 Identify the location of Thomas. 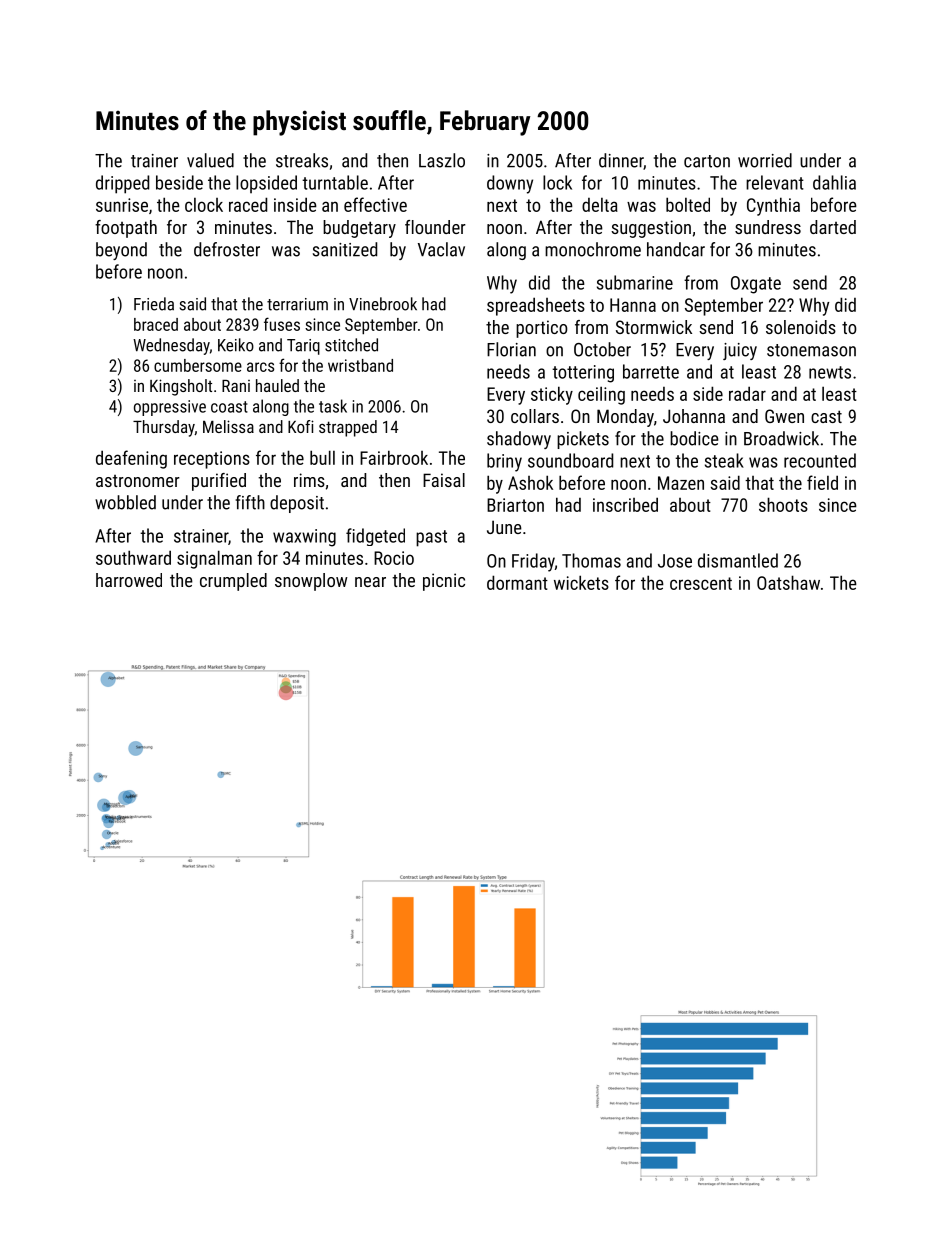
(591, 560).
